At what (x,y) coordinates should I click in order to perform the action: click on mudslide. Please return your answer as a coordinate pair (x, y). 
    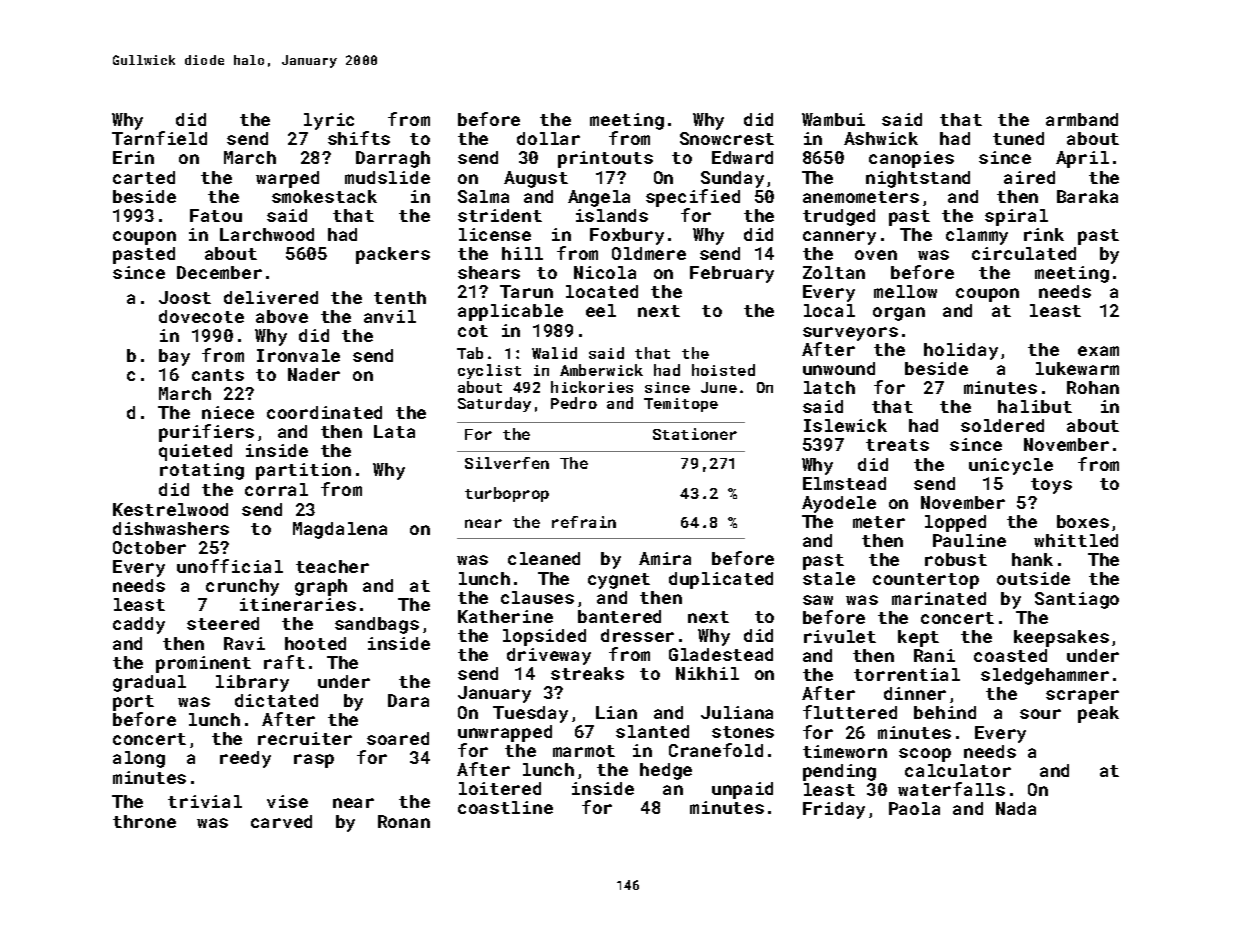
    Looking at the image, I should click on (387, 177).
